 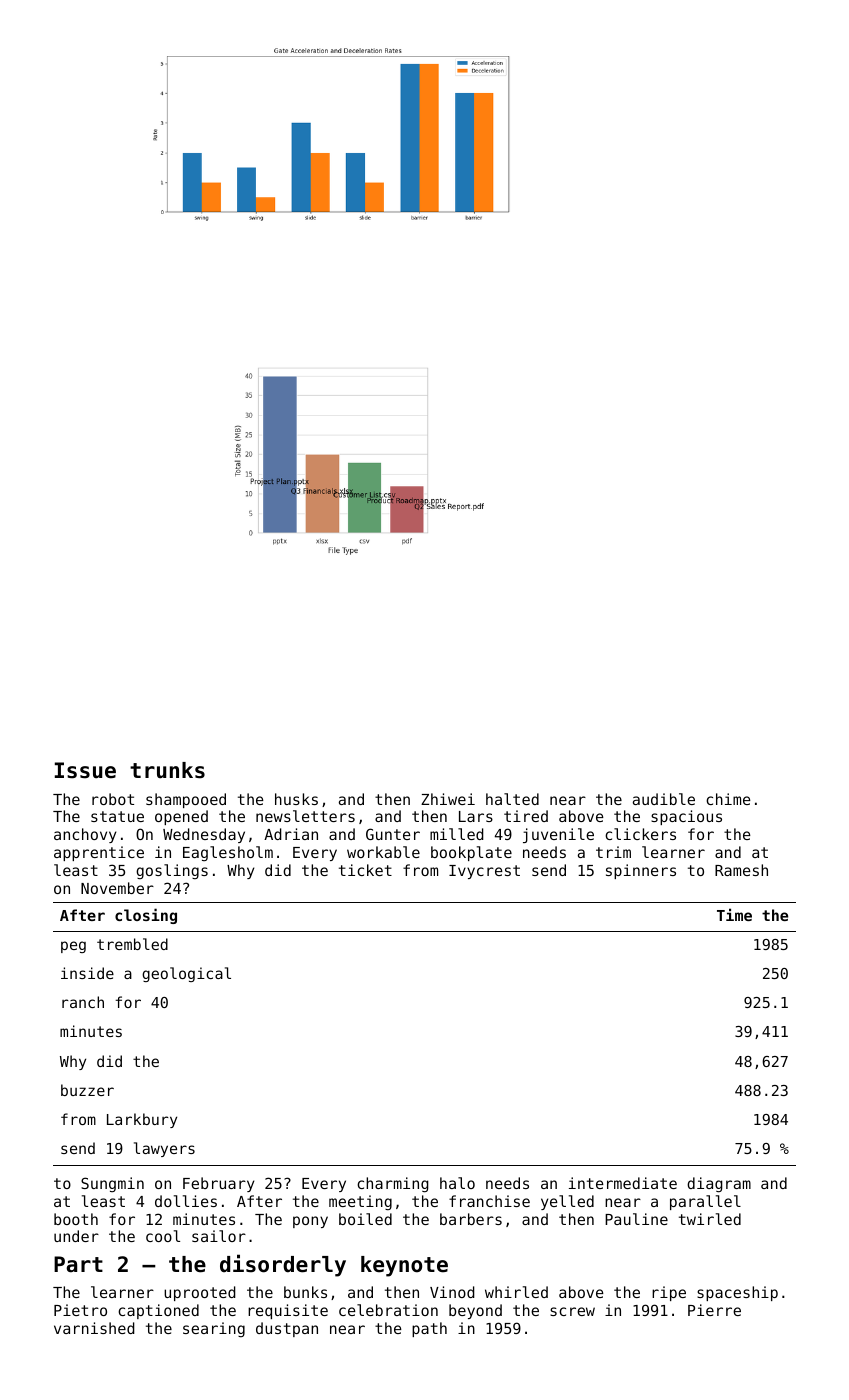 What do you see at coordinates (85, 770) in the page?
I see `Issue` at bounding box center [85, 770].
